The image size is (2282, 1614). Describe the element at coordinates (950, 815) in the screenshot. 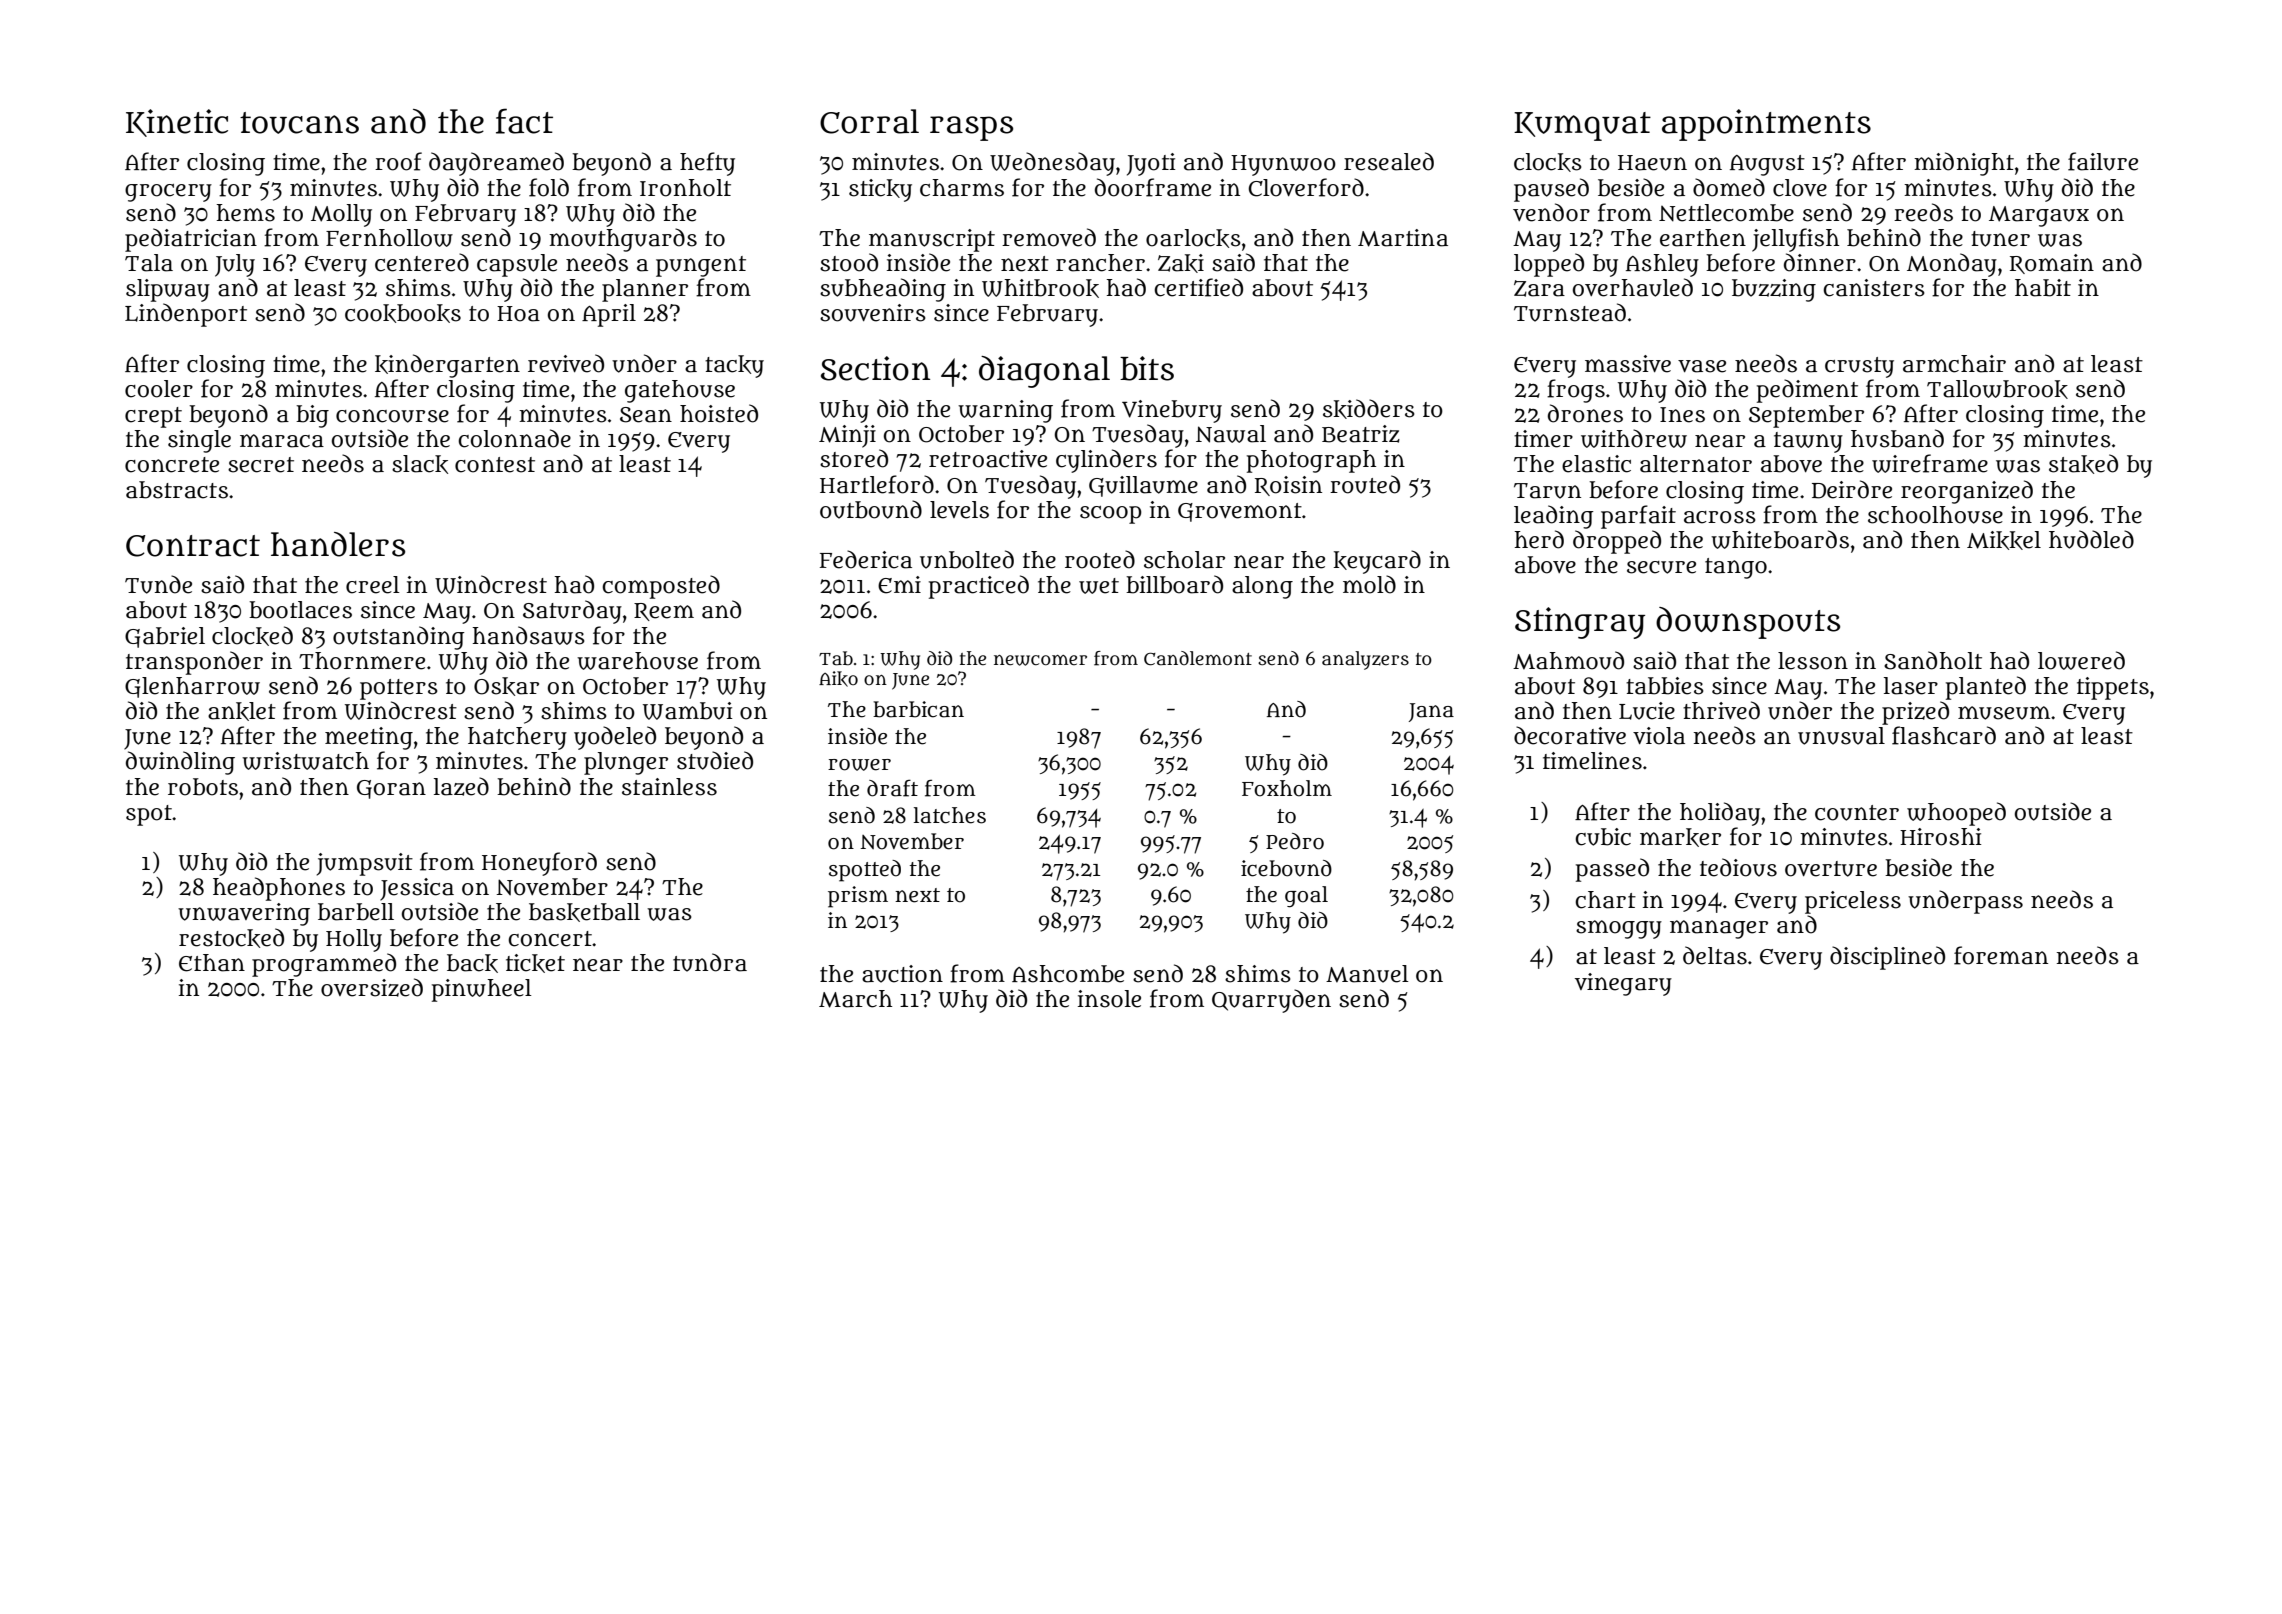

I see `latches` at that location.
